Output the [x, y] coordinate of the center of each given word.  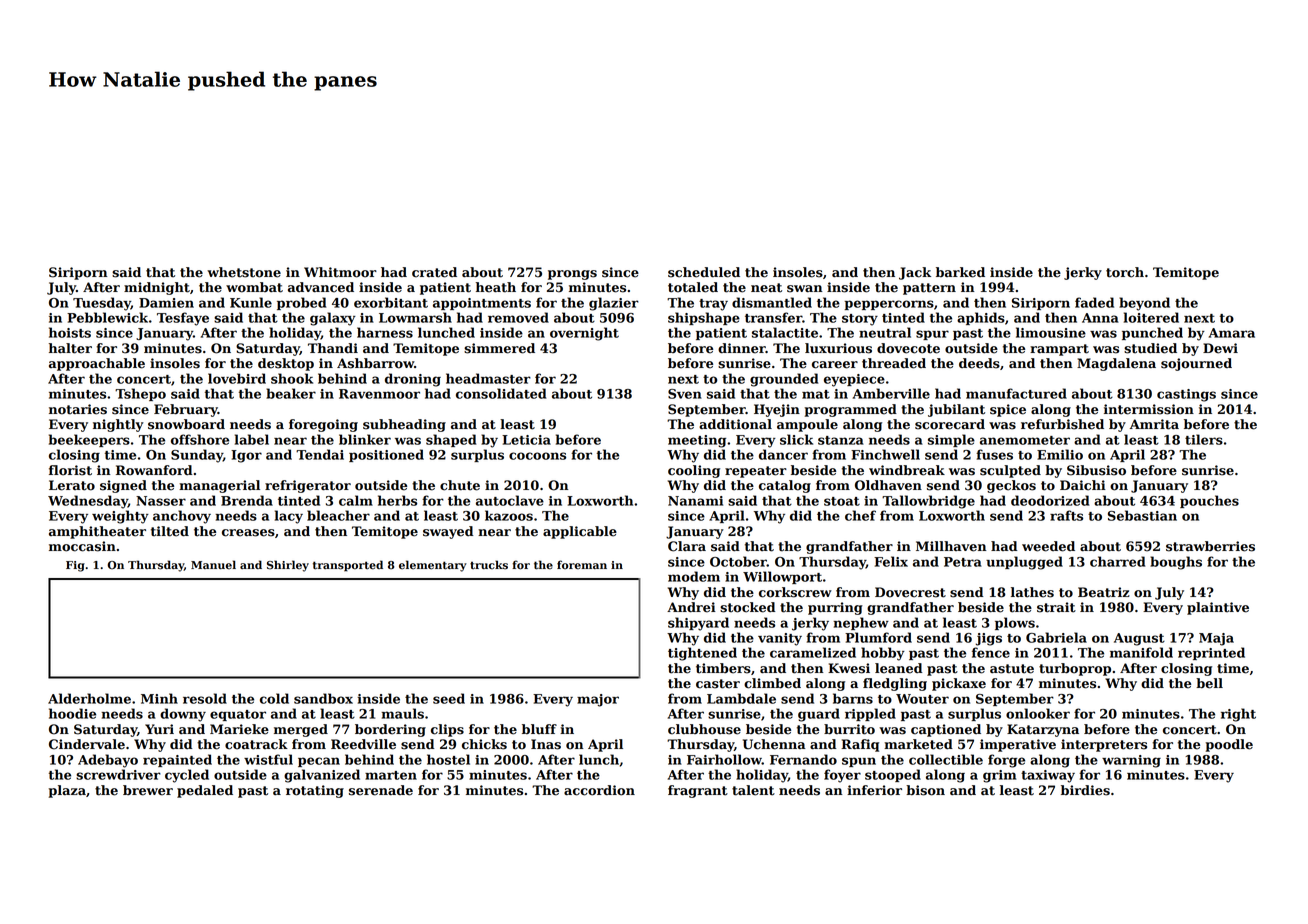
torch [1125, 272]
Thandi [333, 348]
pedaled [205, 791]
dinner [742, 348]
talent [753, 790]
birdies [1085, 790]
